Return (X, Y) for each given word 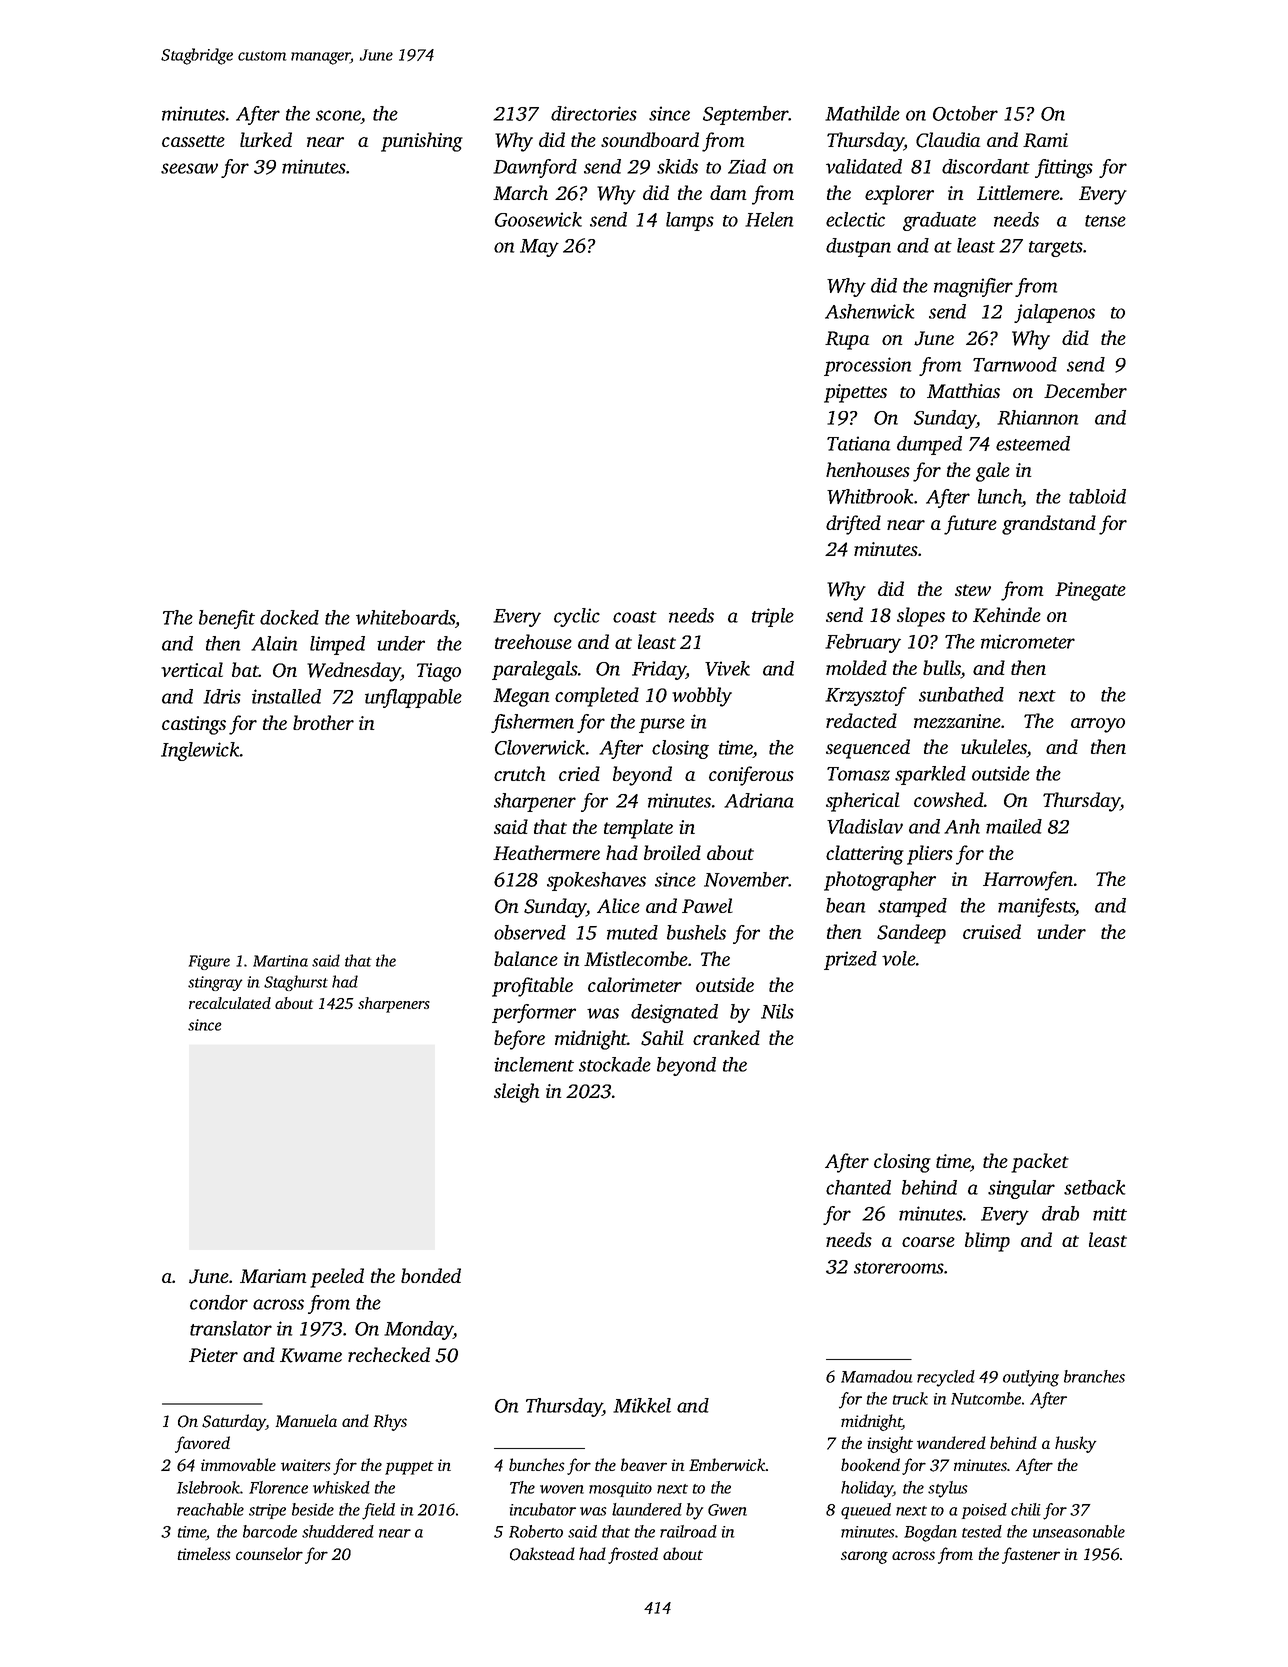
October (965, 113)
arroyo (1098, 725)
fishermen (532, 723)
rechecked (389, 1354)
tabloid (1097, 496)
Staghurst (296, 983)
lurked (266, 139)
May (539, 248)
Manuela (306, 1420)
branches (1094, 1376)
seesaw (189, 168)
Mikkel (642, 1405)
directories (594, 113)
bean (845, 905)
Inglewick (200, 751)
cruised (992, 931)
